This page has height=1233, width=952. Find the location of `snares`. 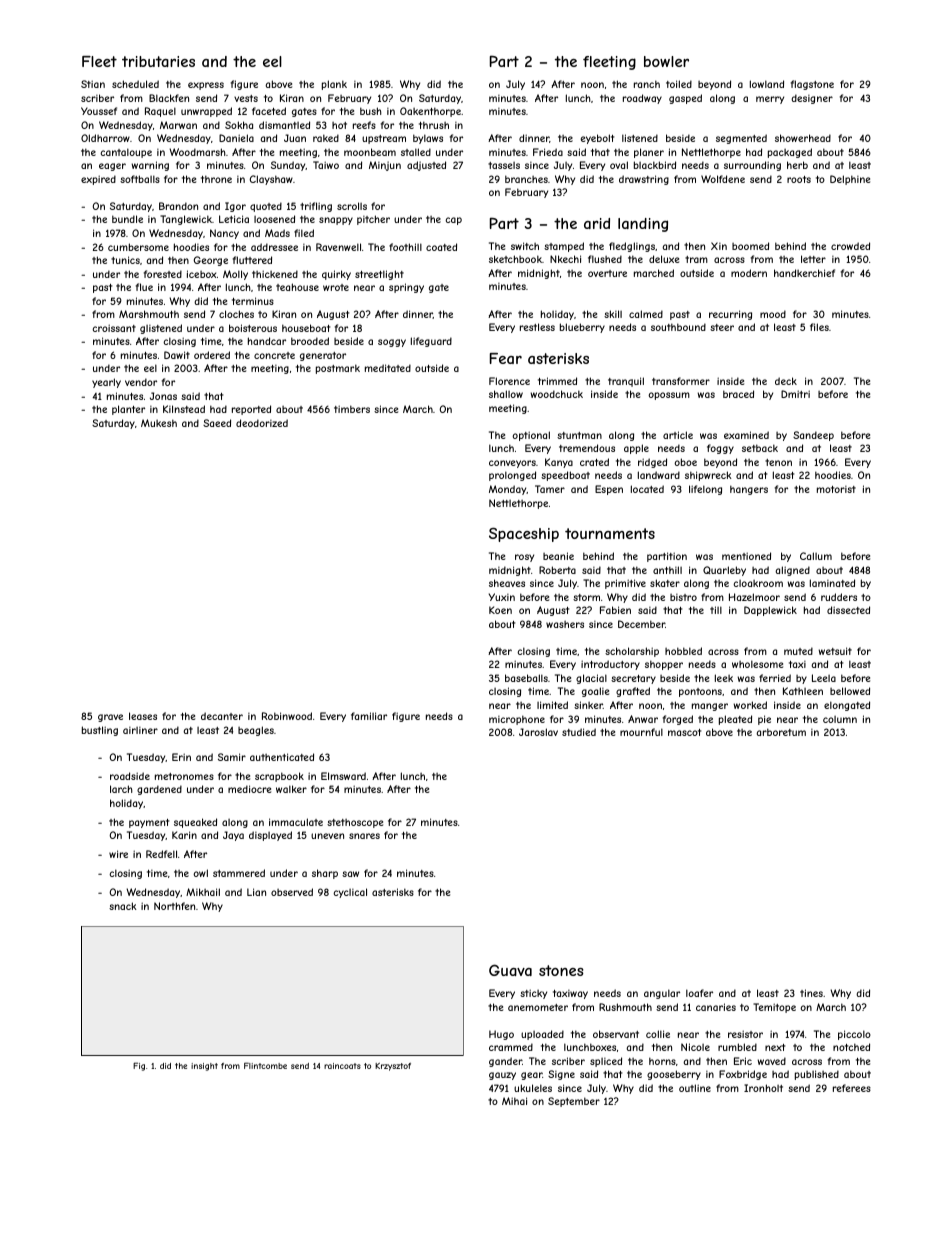

snares is located at coordinates (364, 836).
